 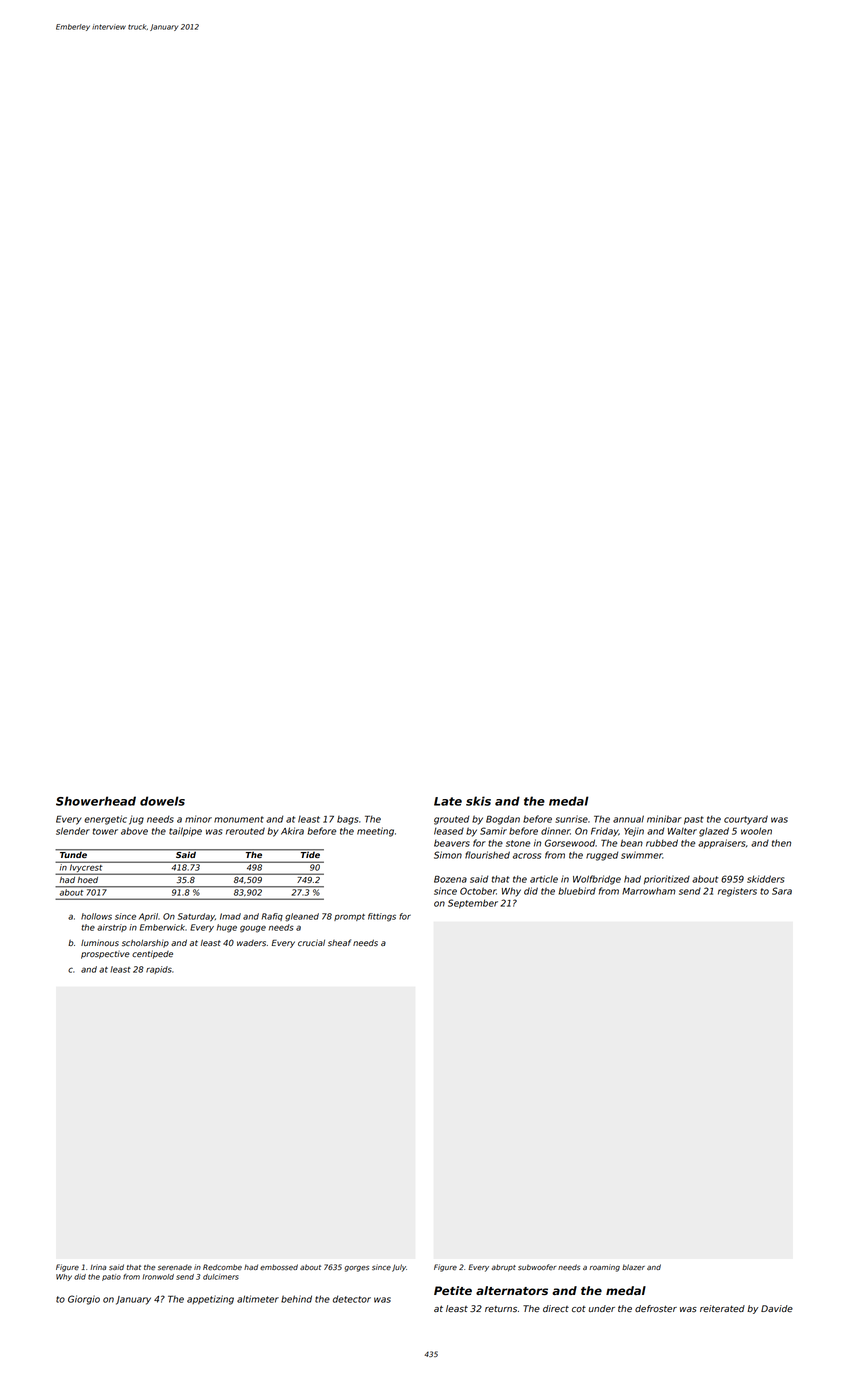 I want to click on skidders, so click(x=765, y=879).
